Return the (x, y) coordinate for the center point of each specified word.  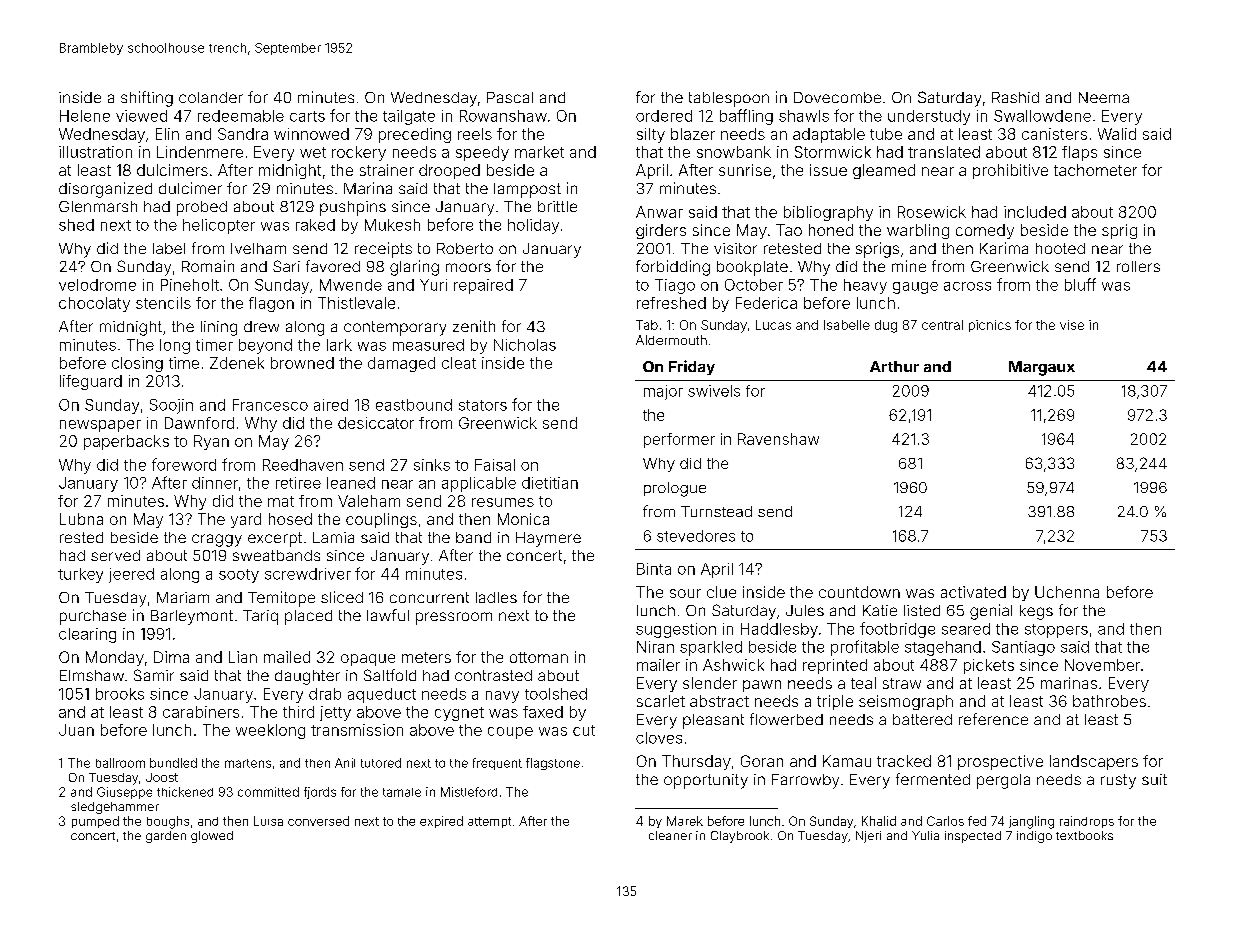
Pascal (510, 97)
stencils (163, 303)
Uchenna (1067, 592)
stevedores (696, 536)
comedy (985, 231)
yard (246, 520)
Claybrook (740, 837)
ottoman (539, 657)
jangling (1031, 822)
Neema (1104, 97)
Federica (766, 303)
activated (973, 592)
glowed (212, 837)
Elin (167, 134)
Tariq (260, 617)
